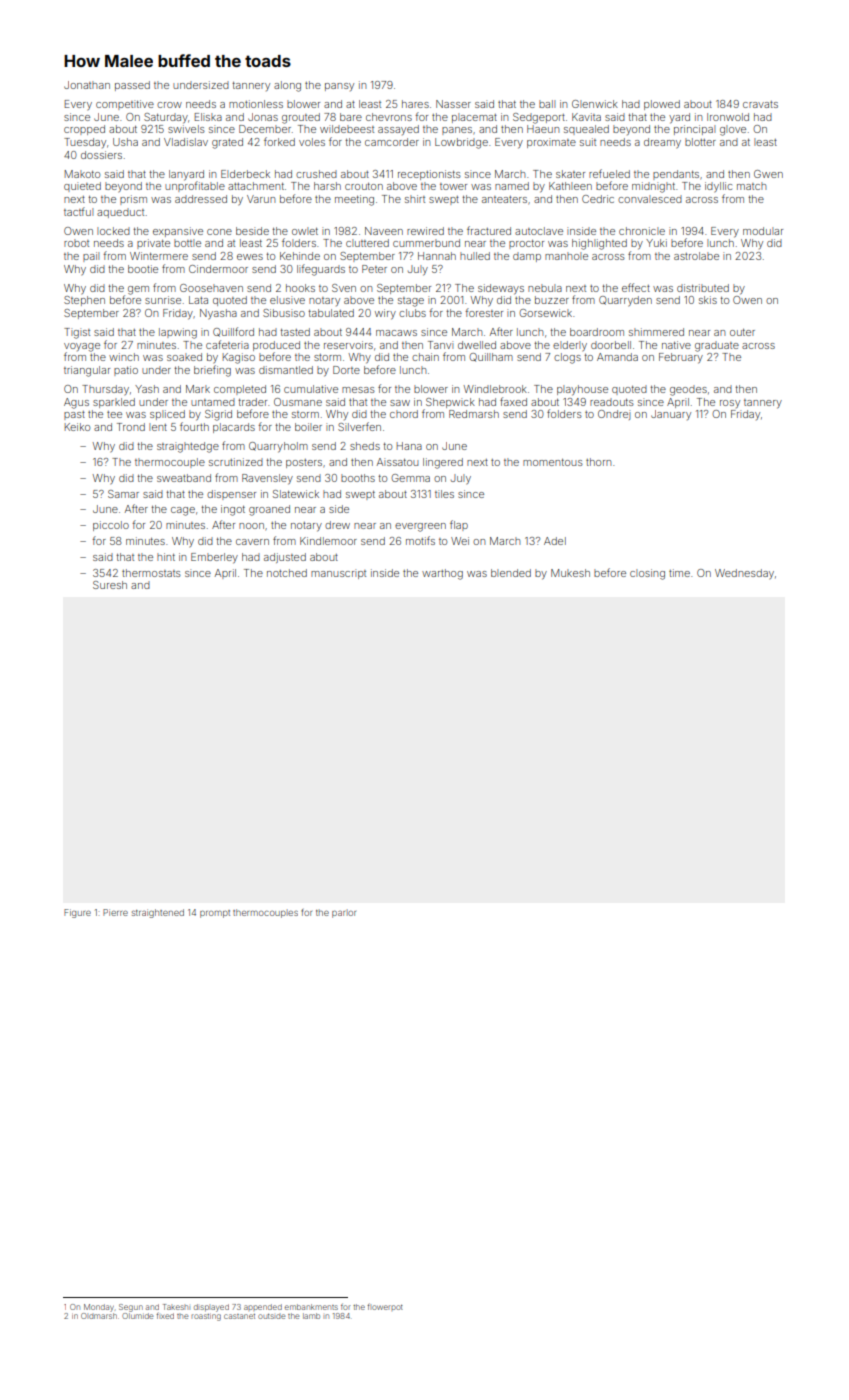 The image size is (849, 1400). Describe the element at coordinates (385, 1307) in the screenshot. I see `flowerpot` at that location.
